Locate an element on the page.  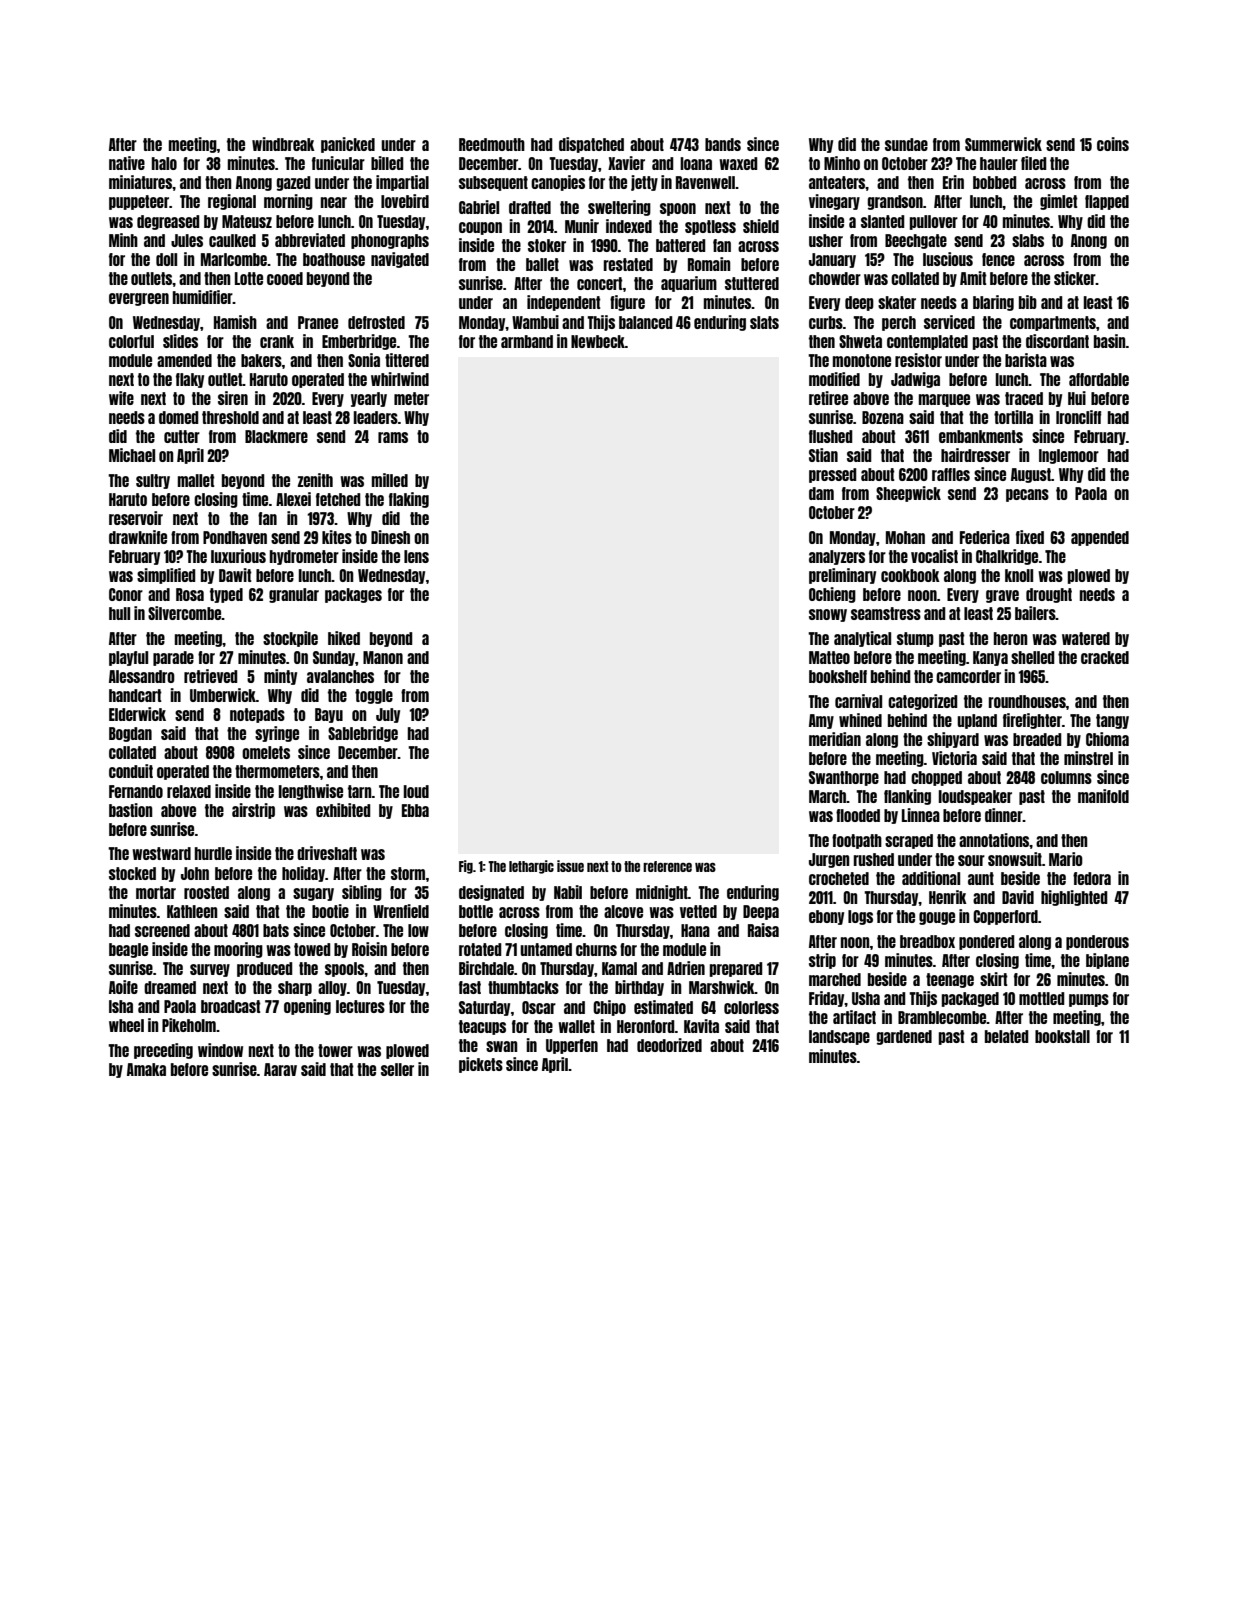
wife is located at coordinates (121, 398).
